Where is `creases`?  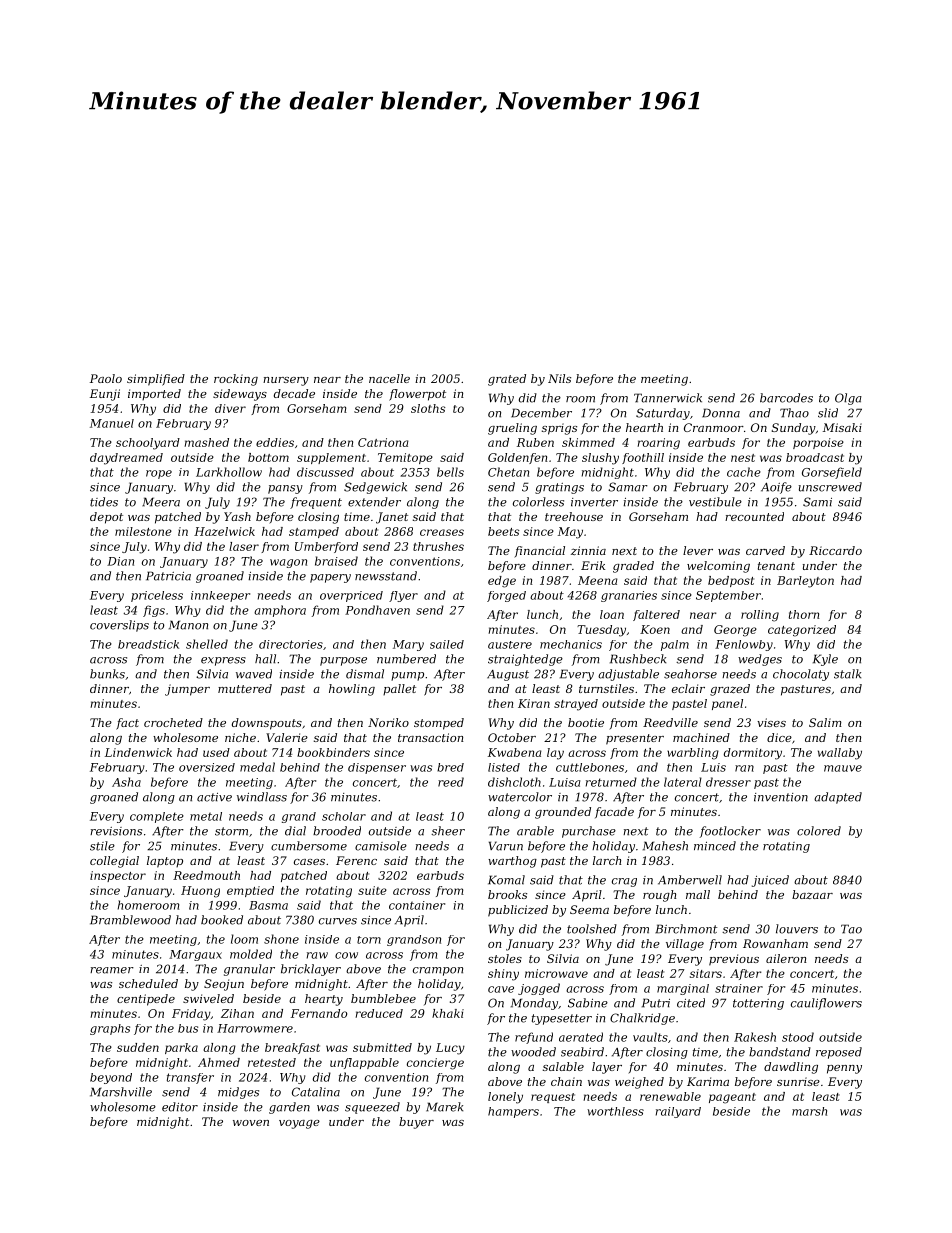
creases is located at coordinates (442, 532).
